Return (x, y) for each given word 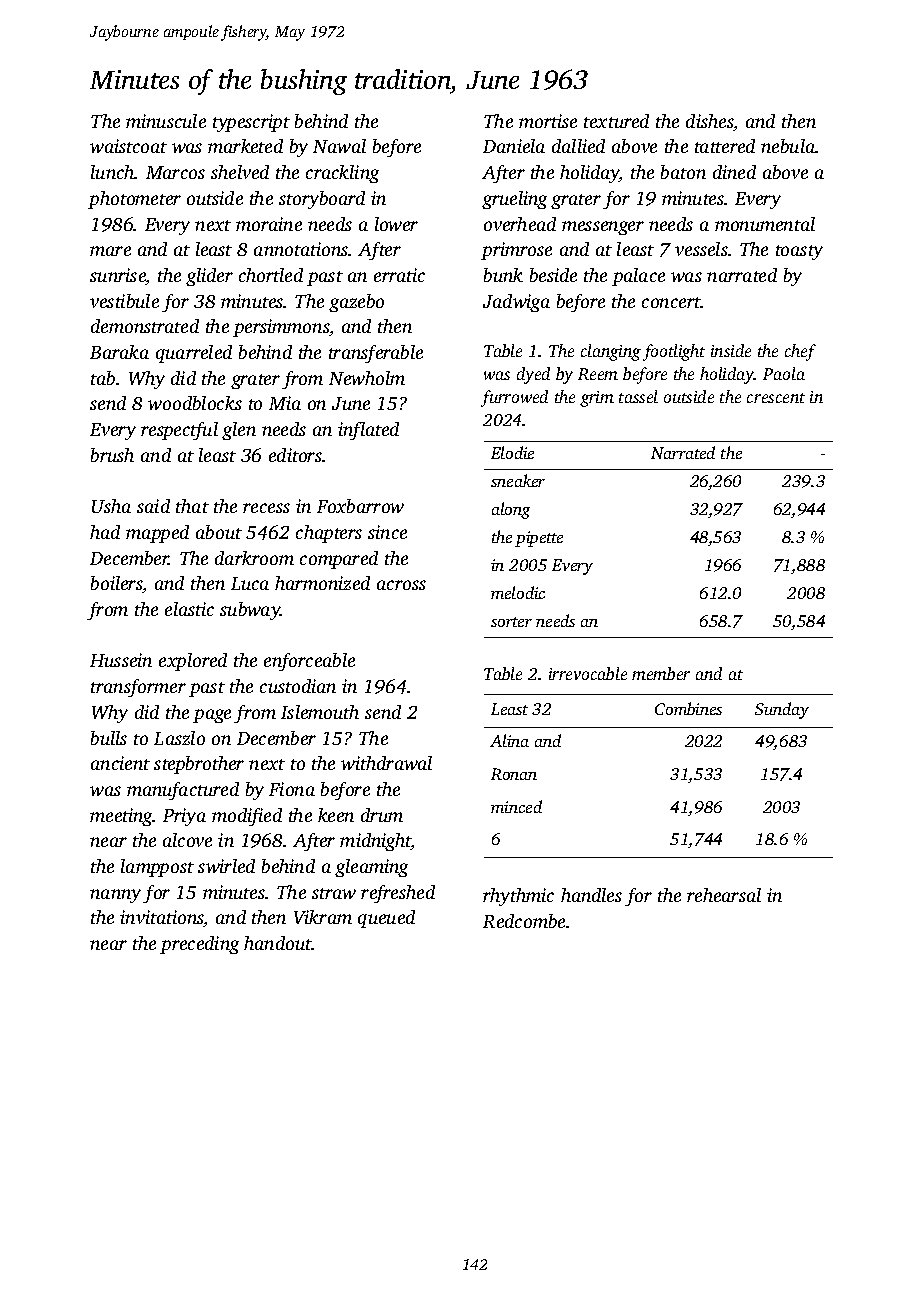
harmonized (322, 583)
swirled (226, 866)
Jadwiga (516, 303)
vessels (701, 249)
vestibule (124, 301)
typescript (251, 123)
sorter (511, 622)
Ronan (514, 774)
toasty (799, 252)
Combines (688, 708)
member (661, 673)
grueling (514, 200)
